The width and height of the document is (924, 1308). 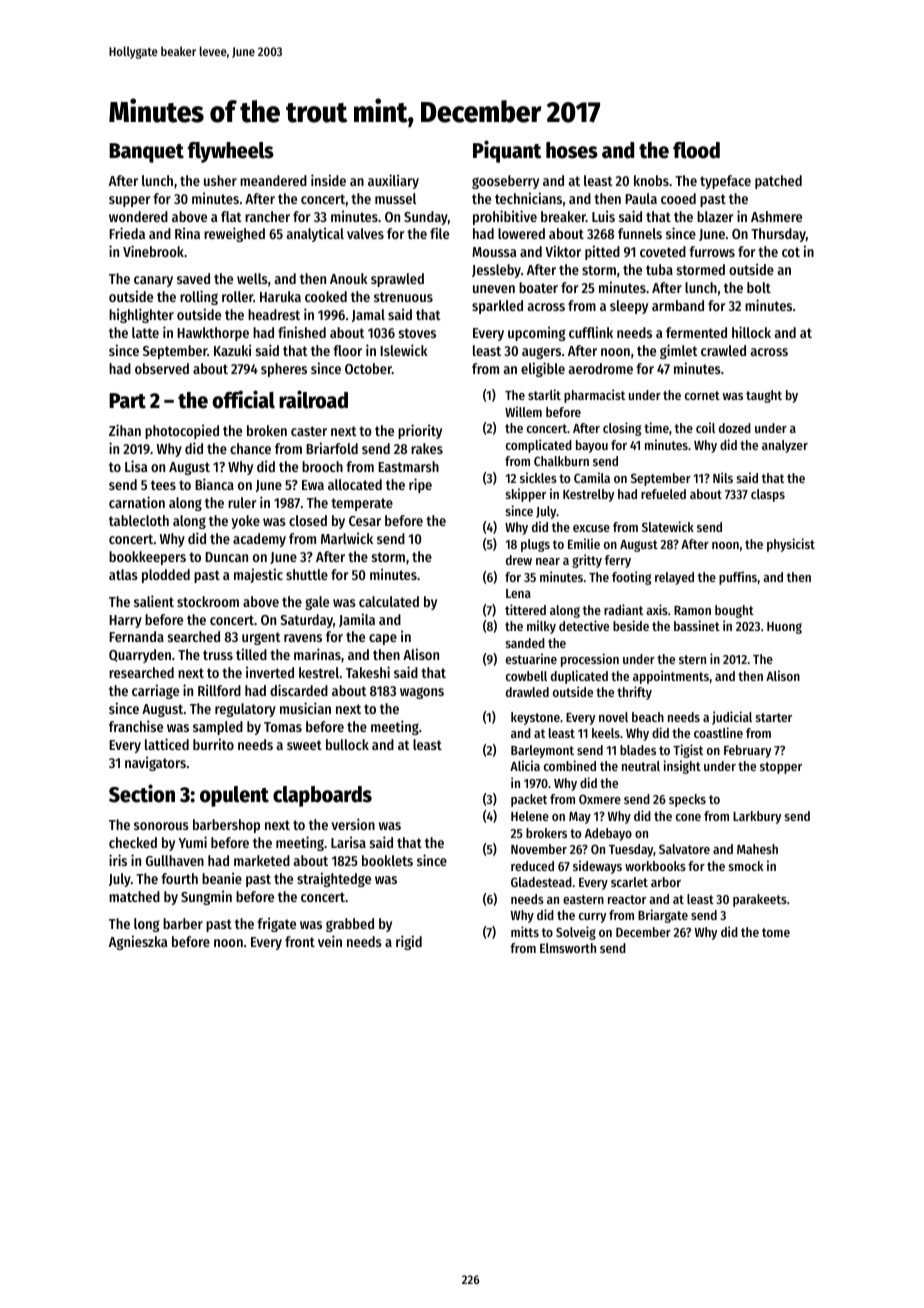 What do you see at coordinates (543, 369) in the document?
I see `eligible` at bounding box center [543, 369].
